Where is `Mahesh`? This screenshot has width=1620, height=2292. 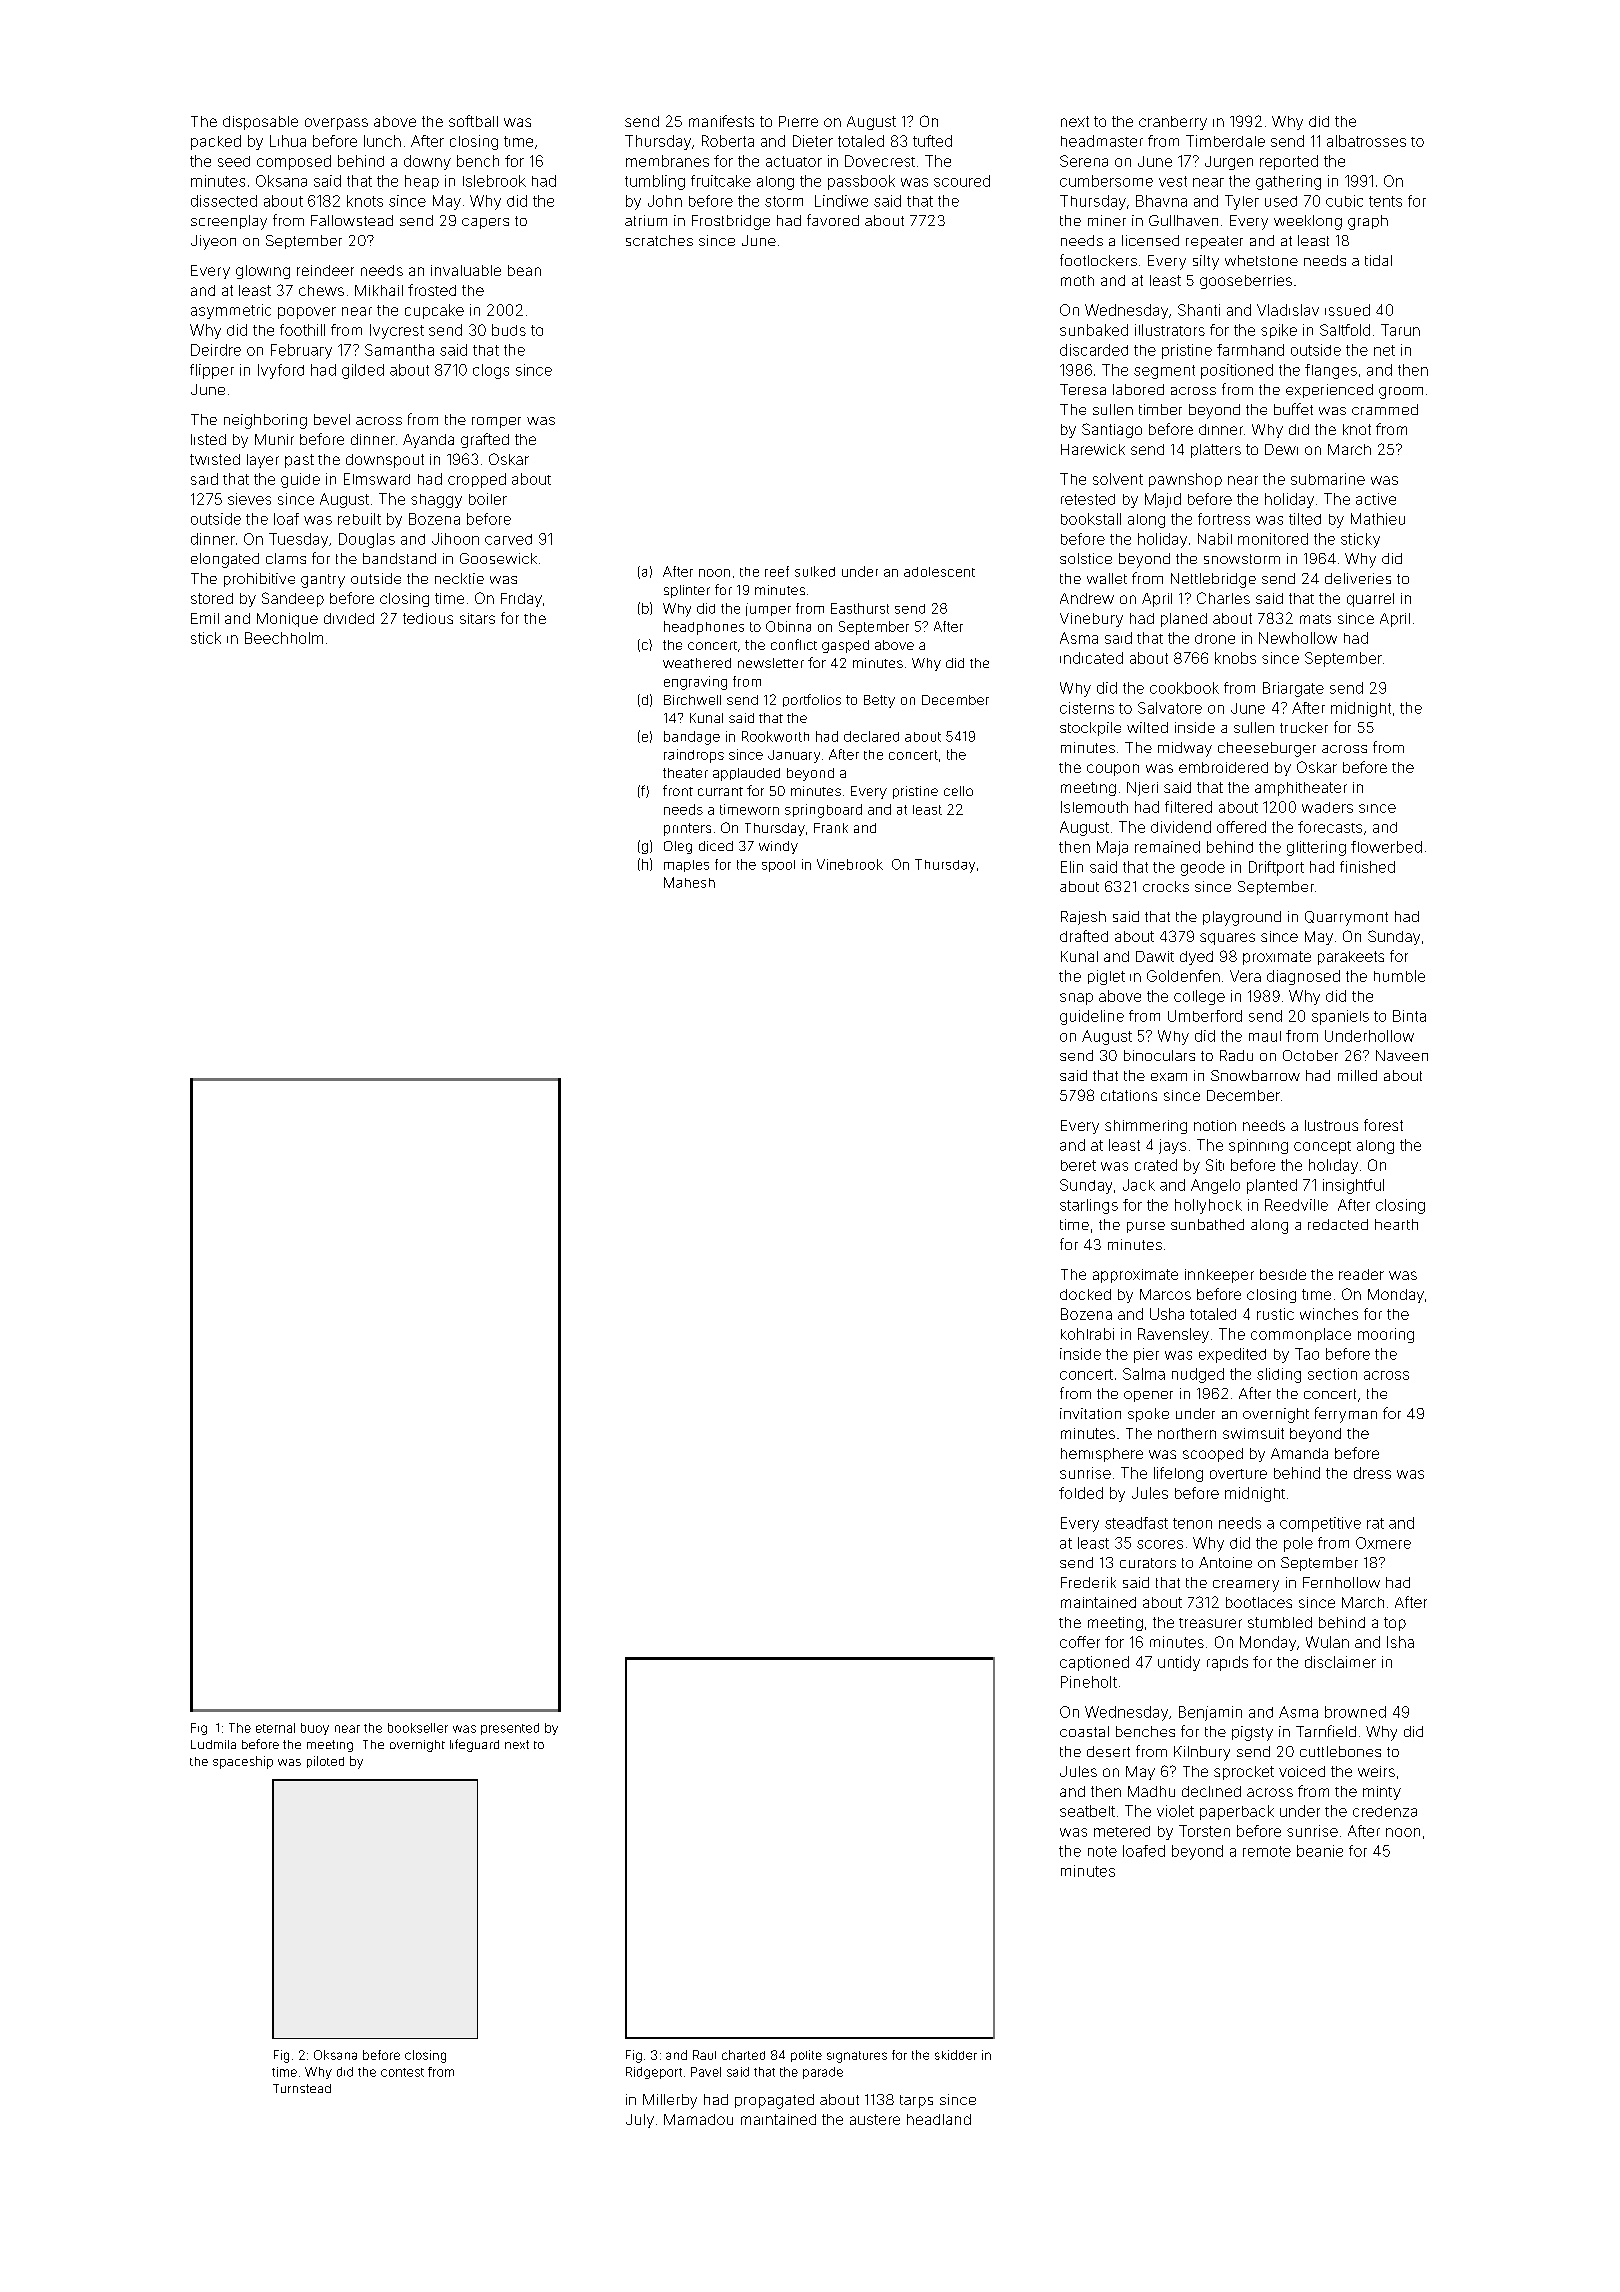 Mahesh is located at coordinates (689, 882).
